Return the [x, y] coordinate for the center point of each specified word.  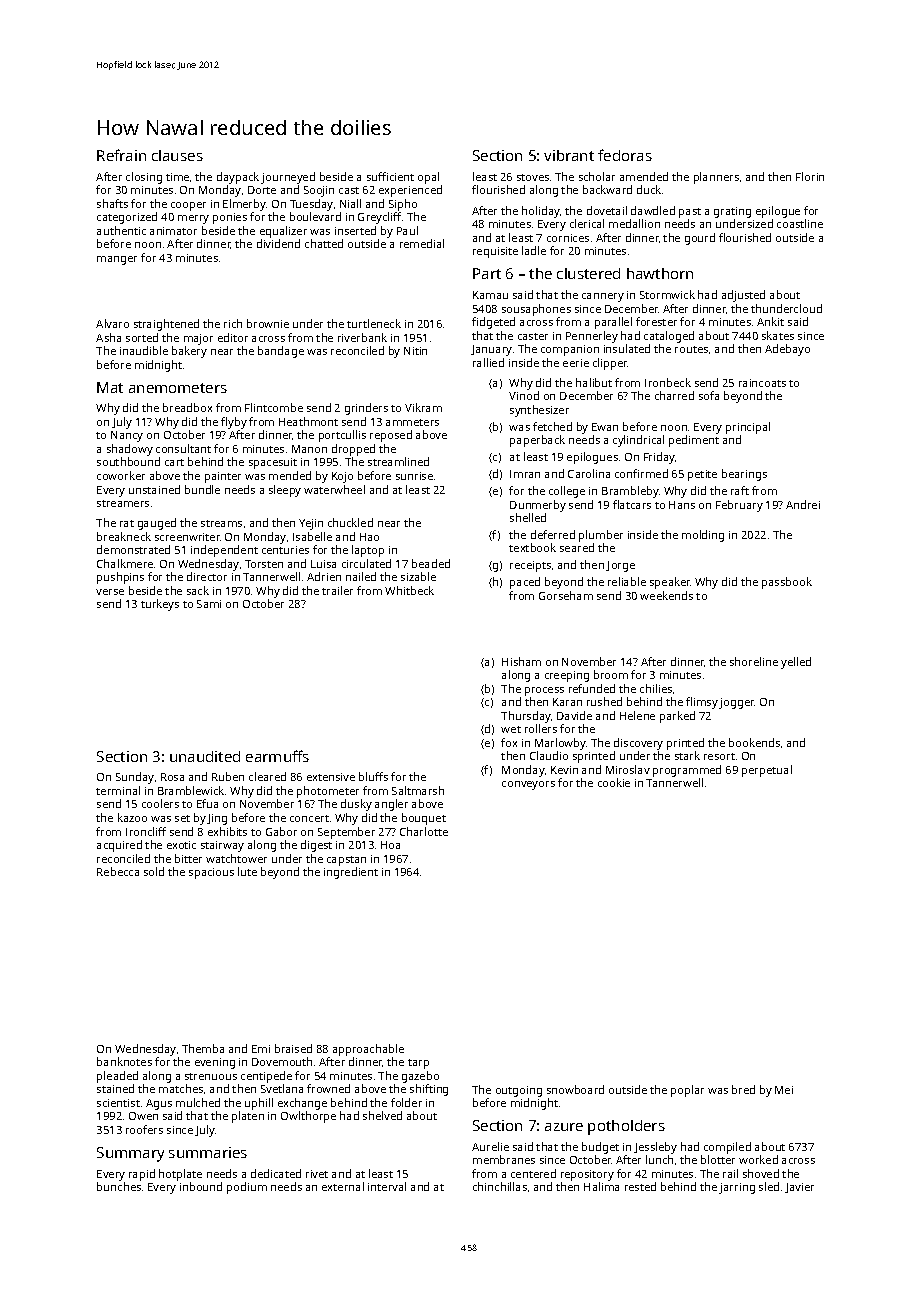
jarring [737, 1188]
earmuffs [277, 756]
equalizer [283, 232]
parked [677, 717]
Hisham [521, 661]
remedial [422, 243]
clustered [588, 273]
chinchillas [500, 1186]
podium [247, 1188]
